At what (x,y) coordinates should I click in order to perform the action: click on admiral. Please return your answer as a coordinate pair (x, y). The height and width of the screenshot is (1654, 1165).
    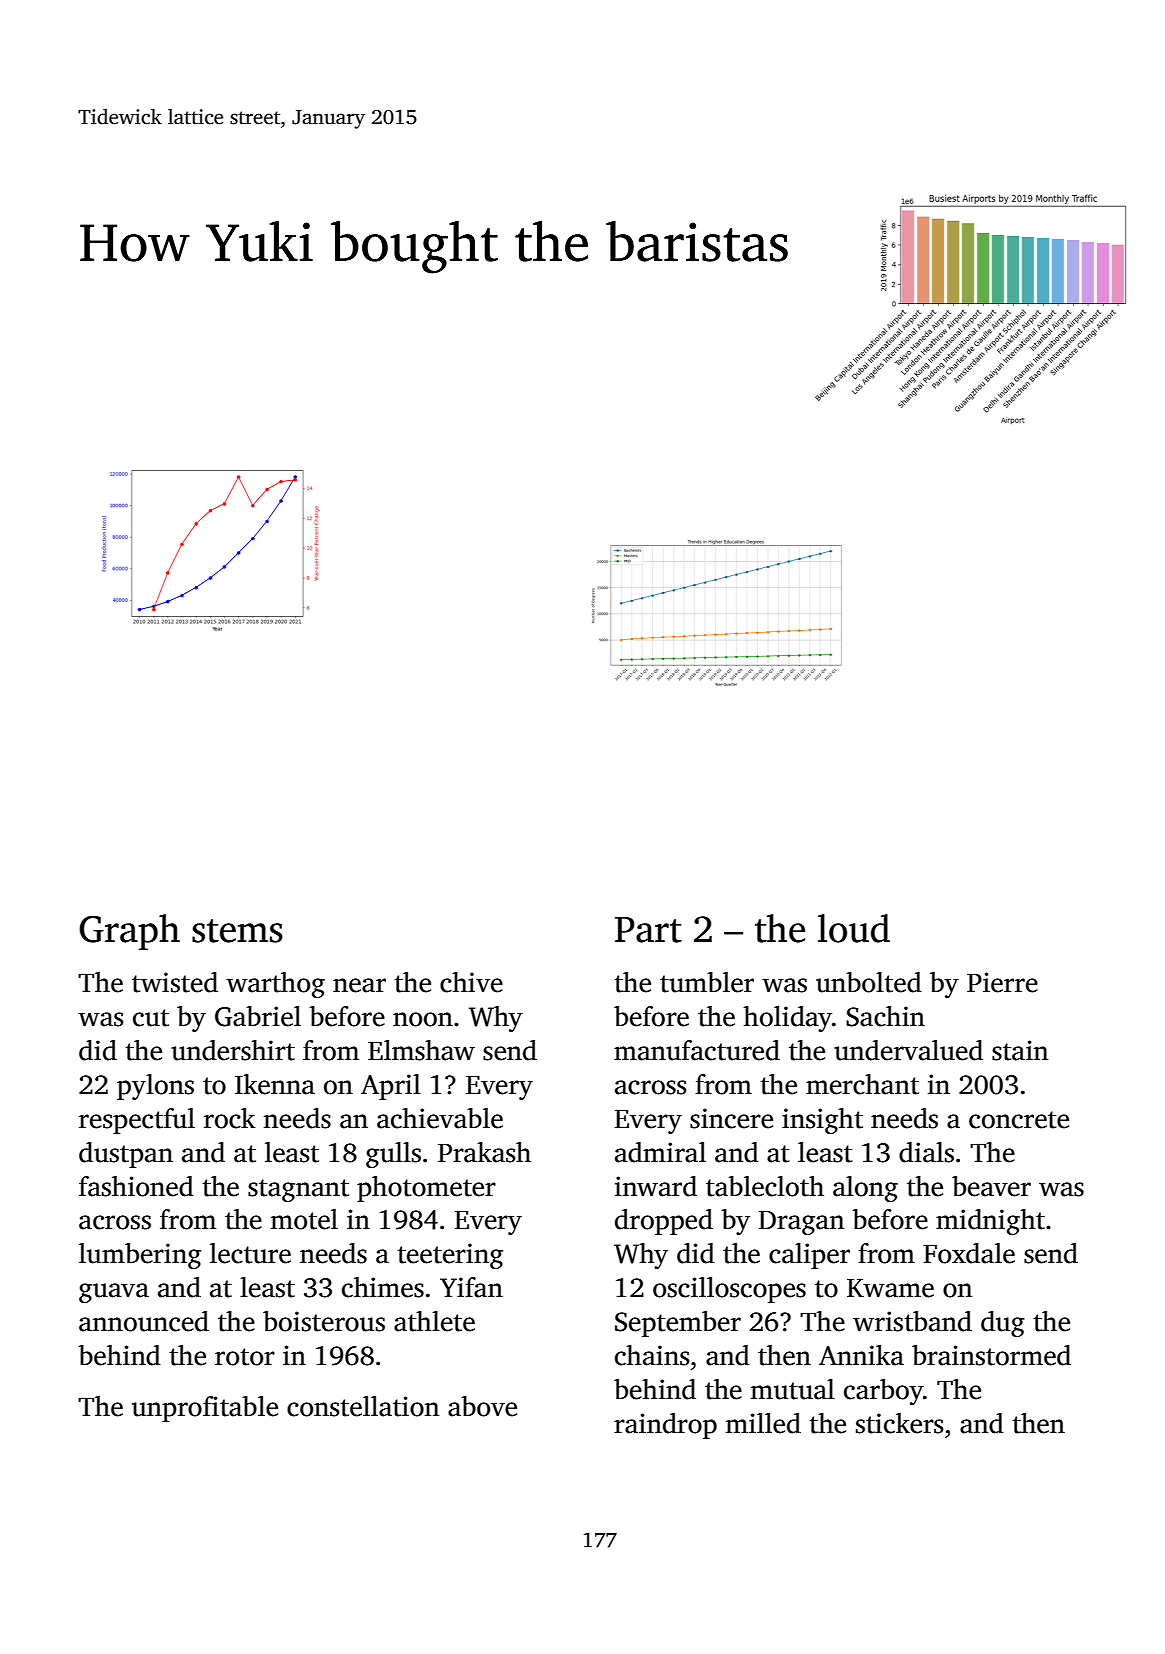
    Looking at the image, I should click on (660, 1152).
